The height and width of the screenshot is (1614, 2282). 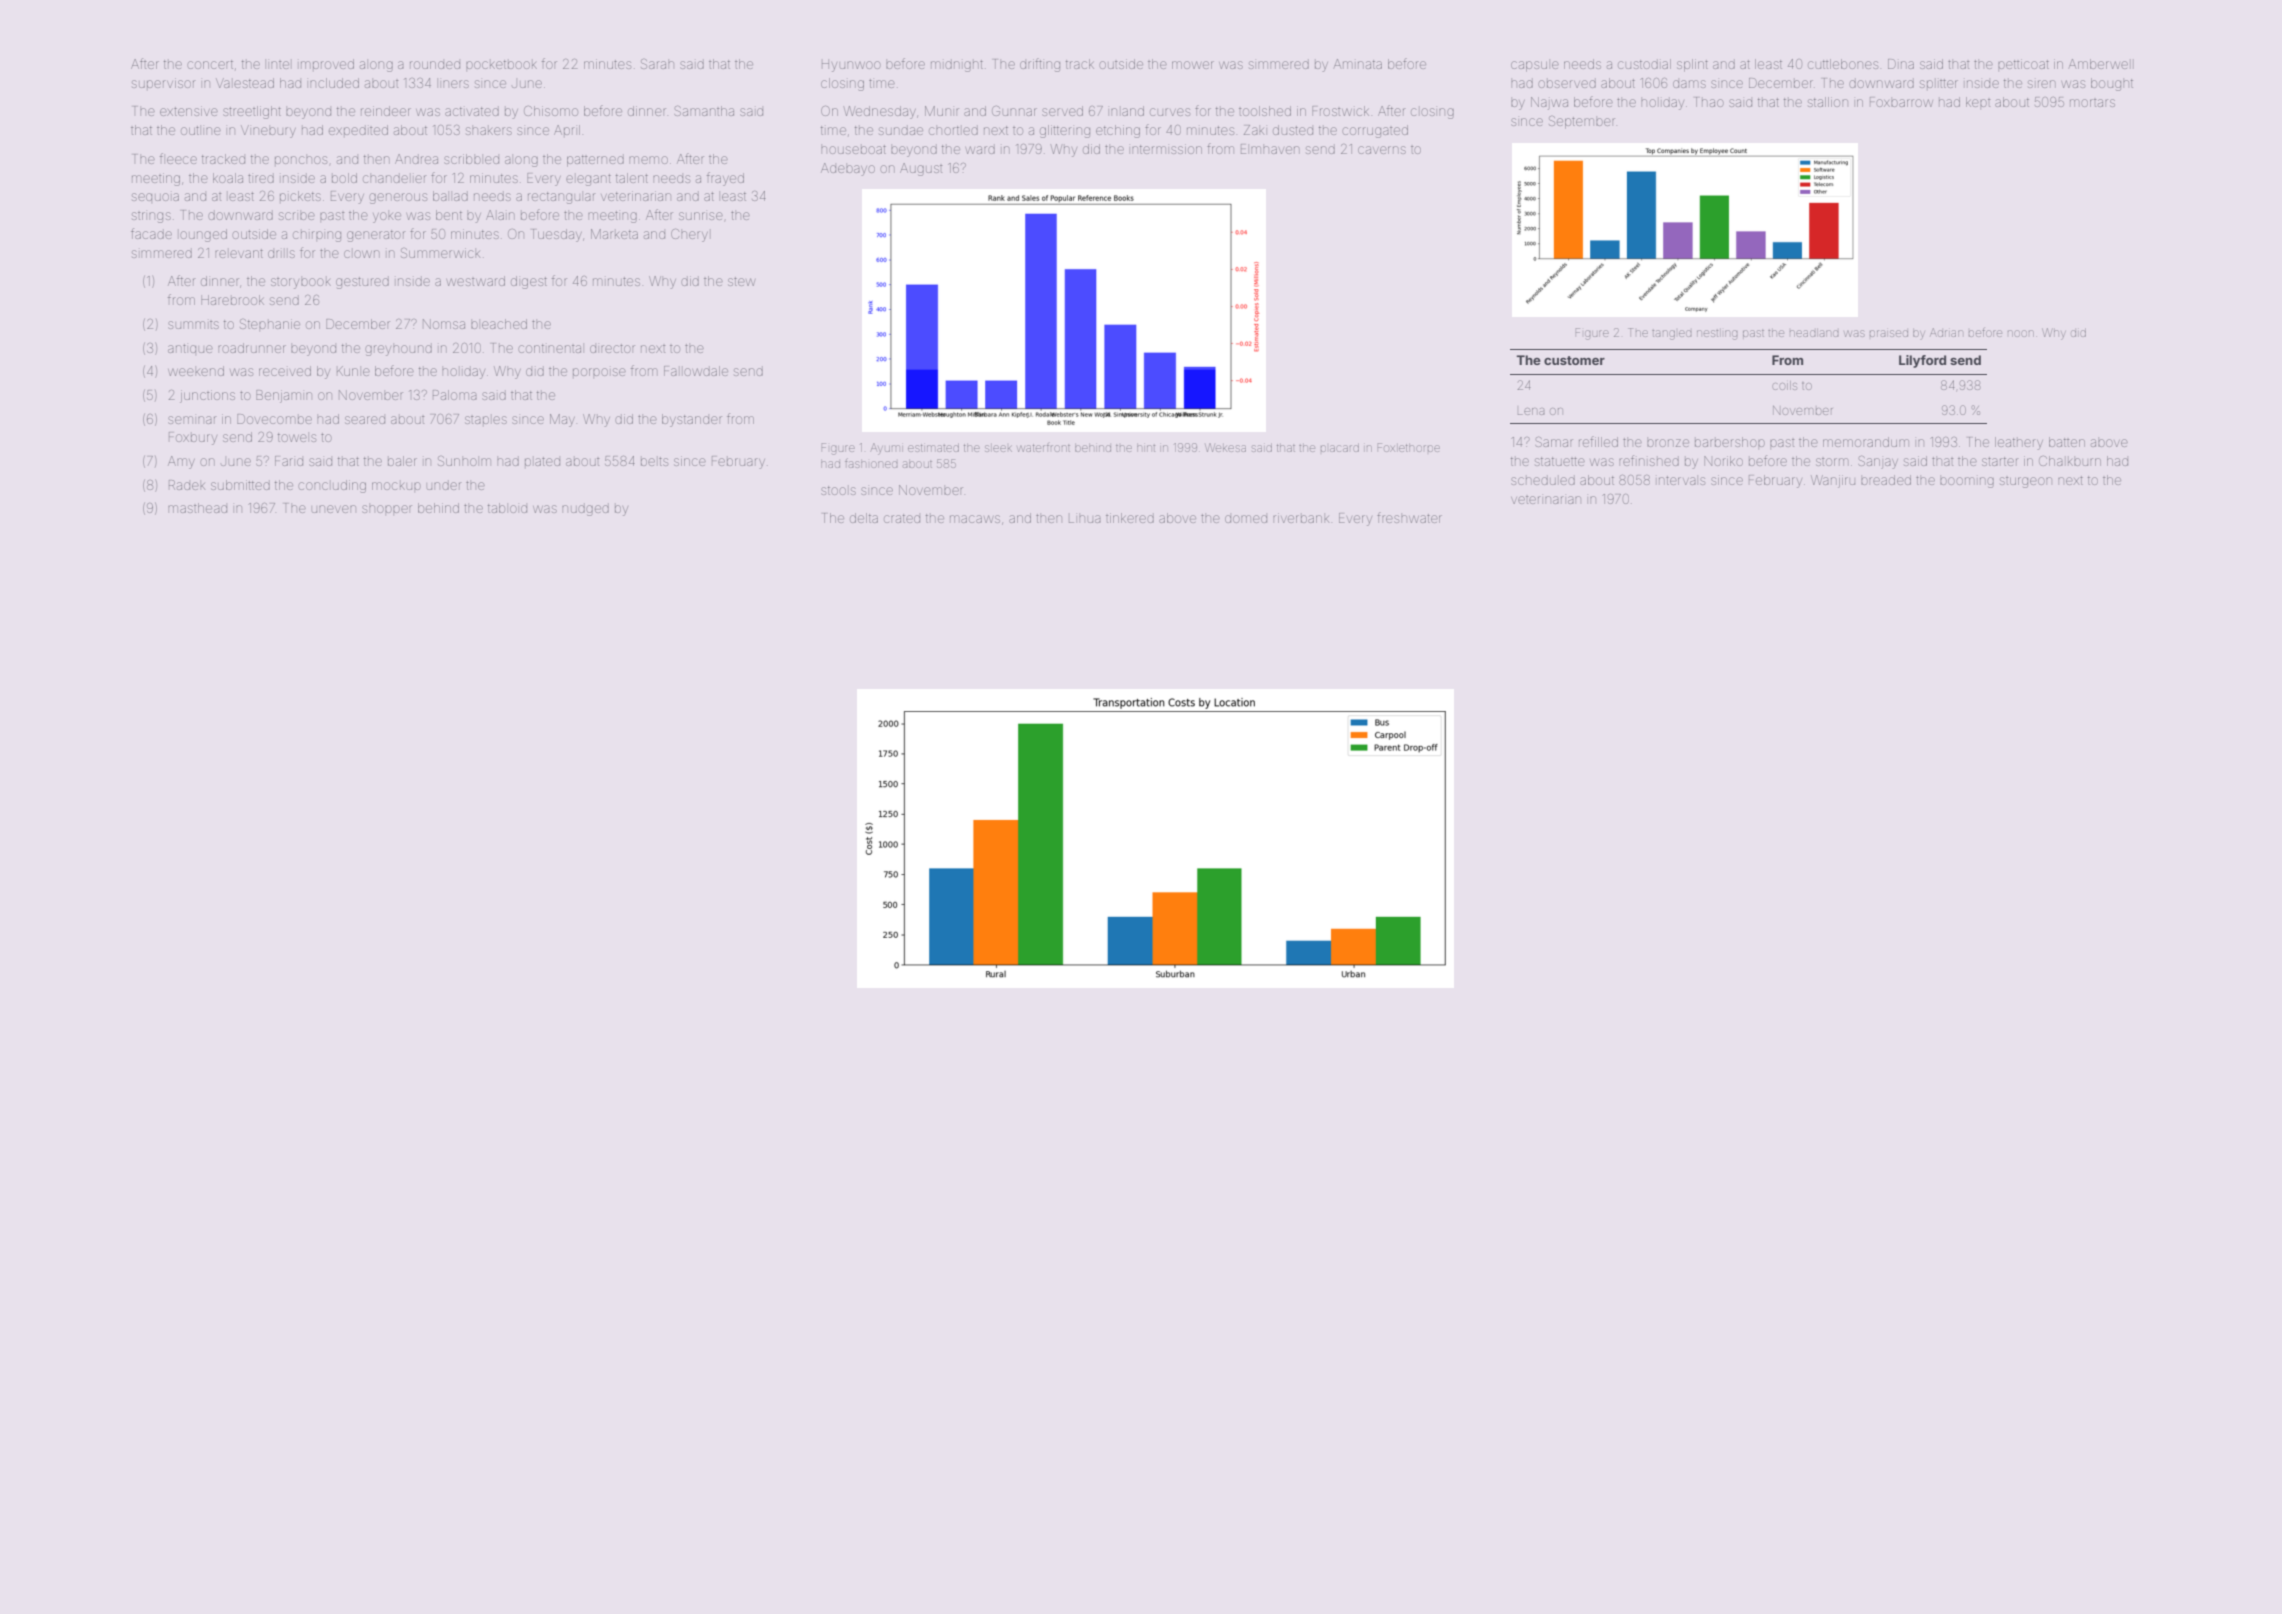 What do you see at coordinates (455, 395) in the screenshot?
I see `Paloma` at bounding box center [455, 395].
